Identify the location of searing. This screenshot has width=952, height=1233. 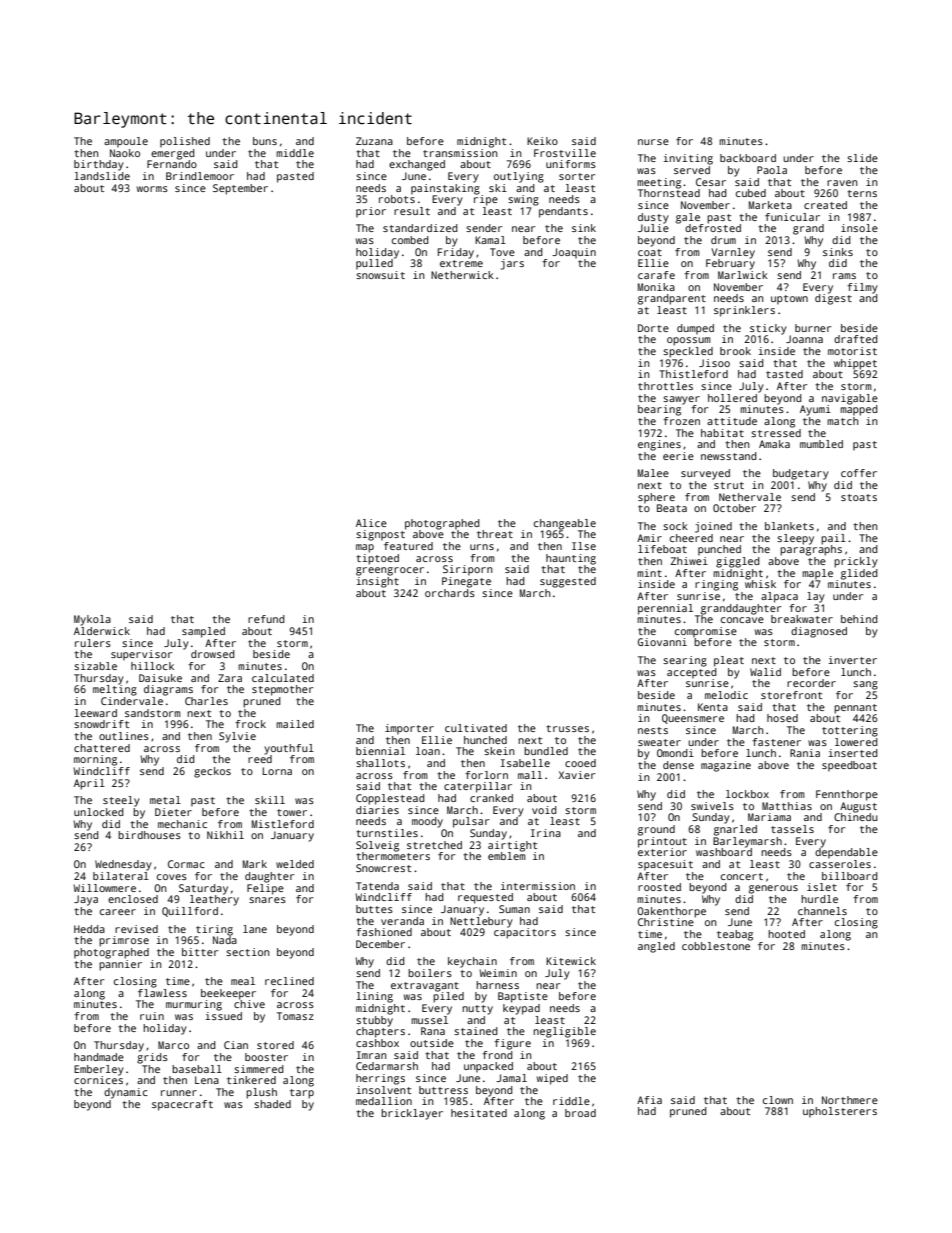
(685, 661).
